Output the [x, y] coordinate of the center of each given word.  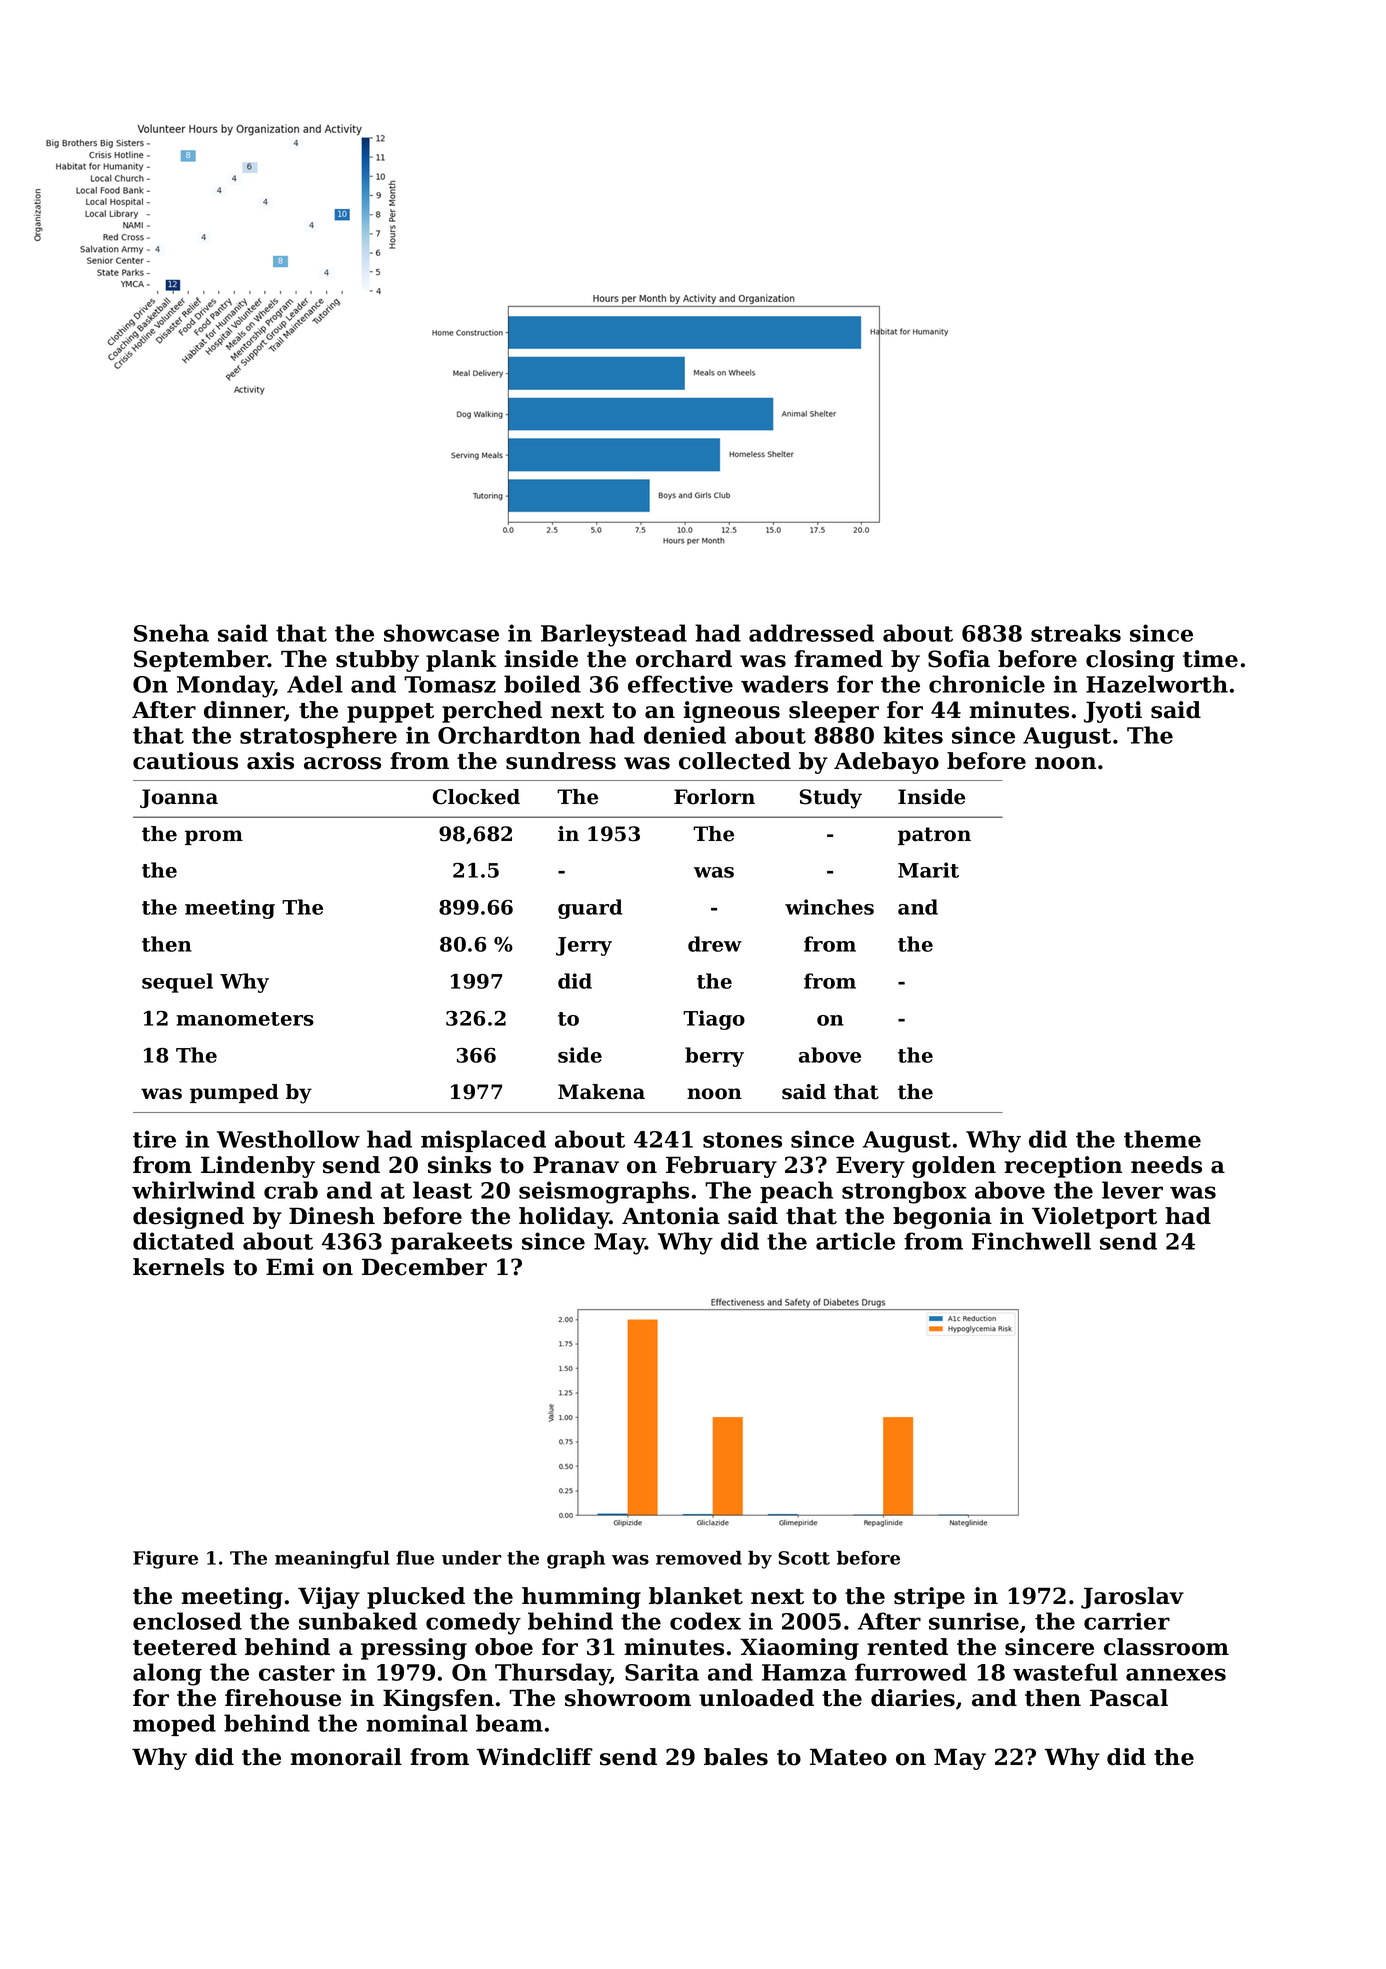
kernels [178, 1267]
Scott [804, 1558]
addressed [811, 633]
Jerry [584, 946]
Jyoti [1113, 712]
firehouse [283, 1698]
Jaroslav [1132, 1598]
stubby [377, 661]
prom [214, 837]
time [1210, 659]
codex [705, 1621]
